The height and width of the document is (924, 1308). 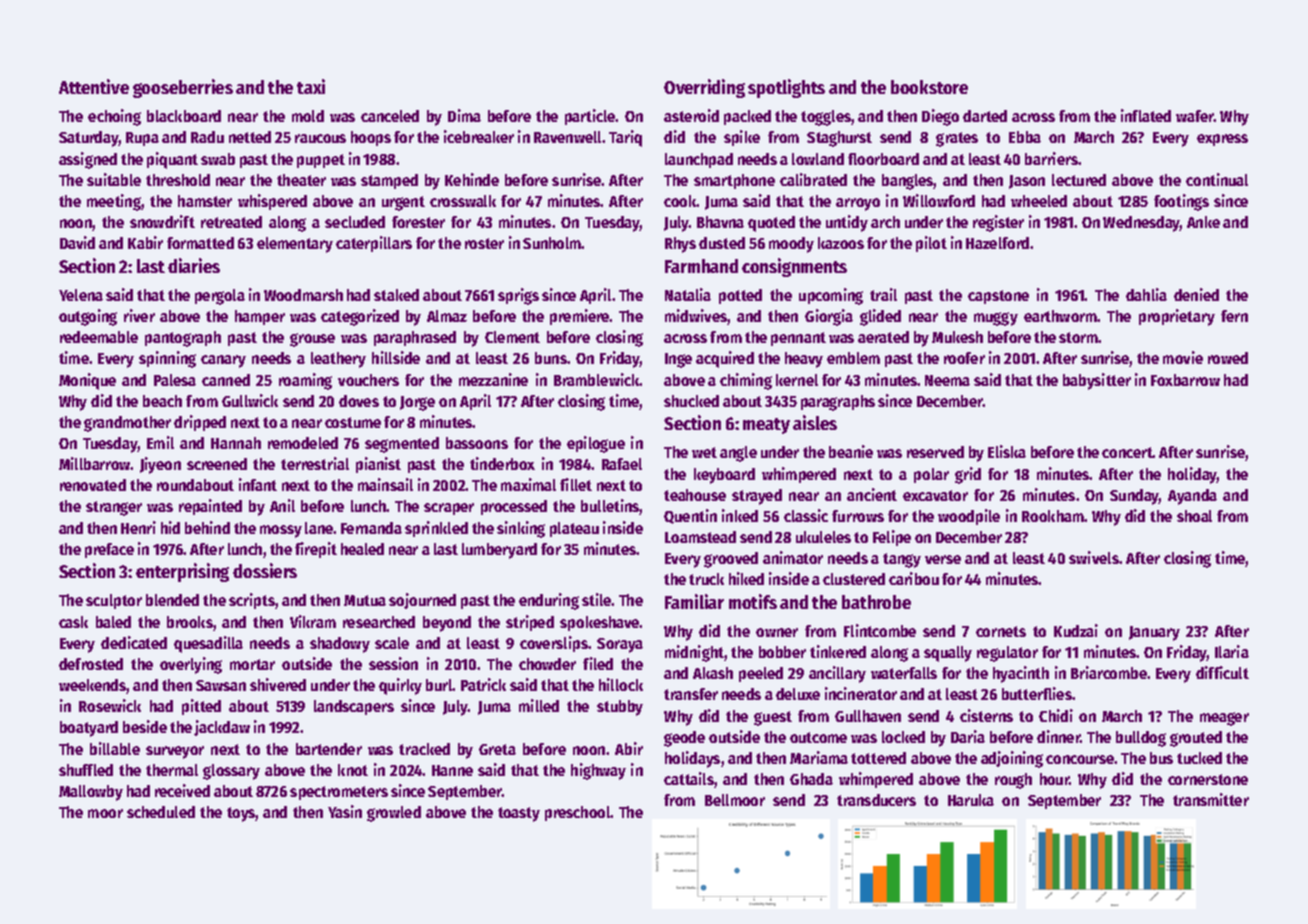 What do you see at coordinates (1146, 115) in the document?
I see `inflated` at bounding box center [1146, 115].
